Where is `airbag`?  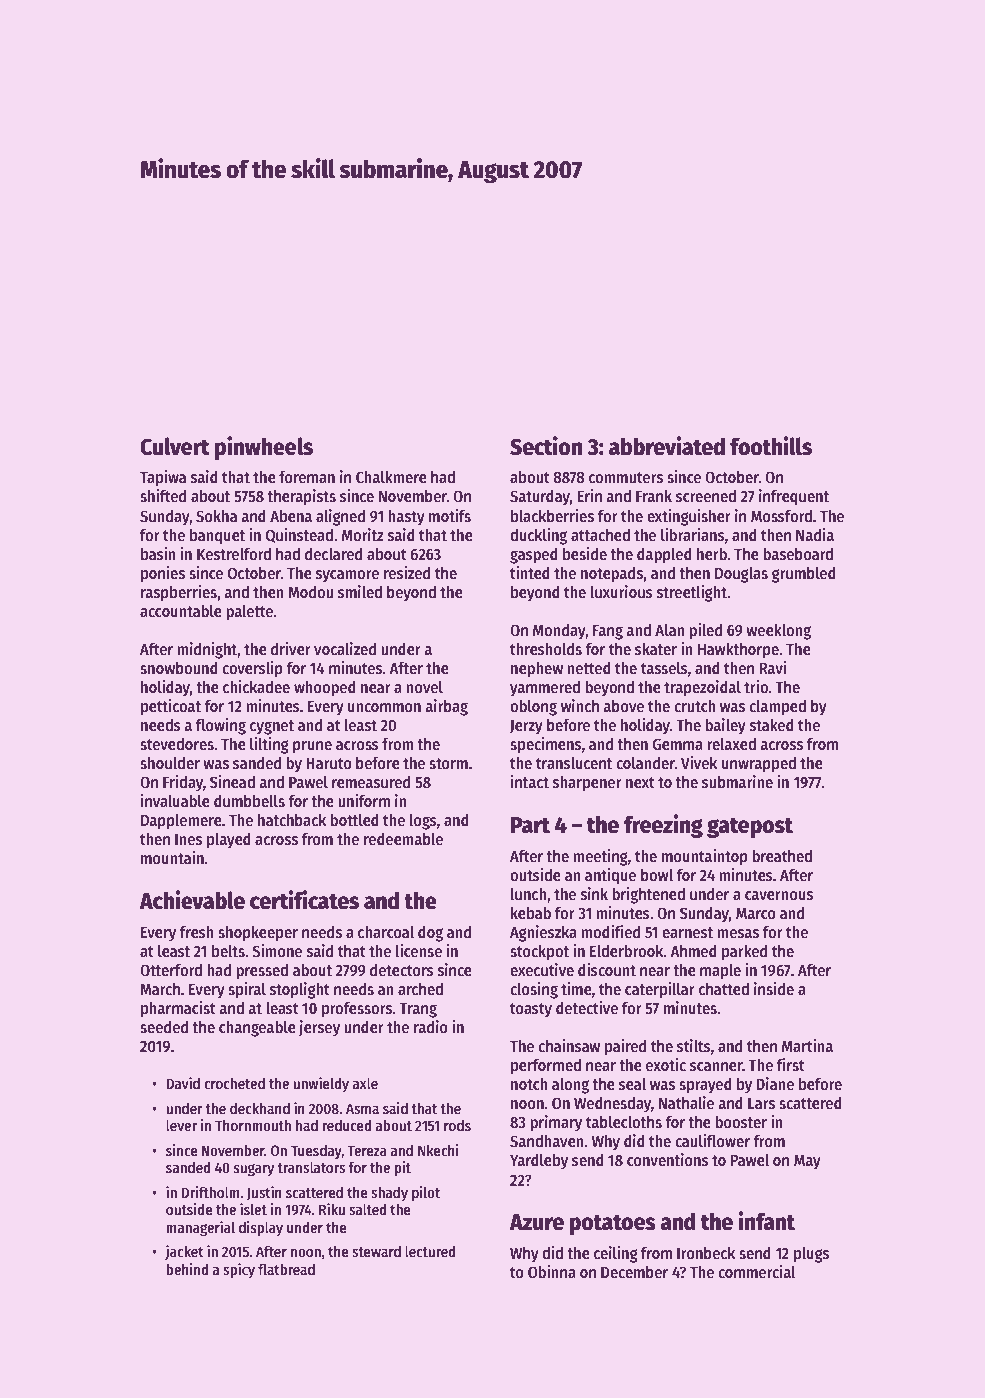
airbag is located at coordinates (446, 707).
